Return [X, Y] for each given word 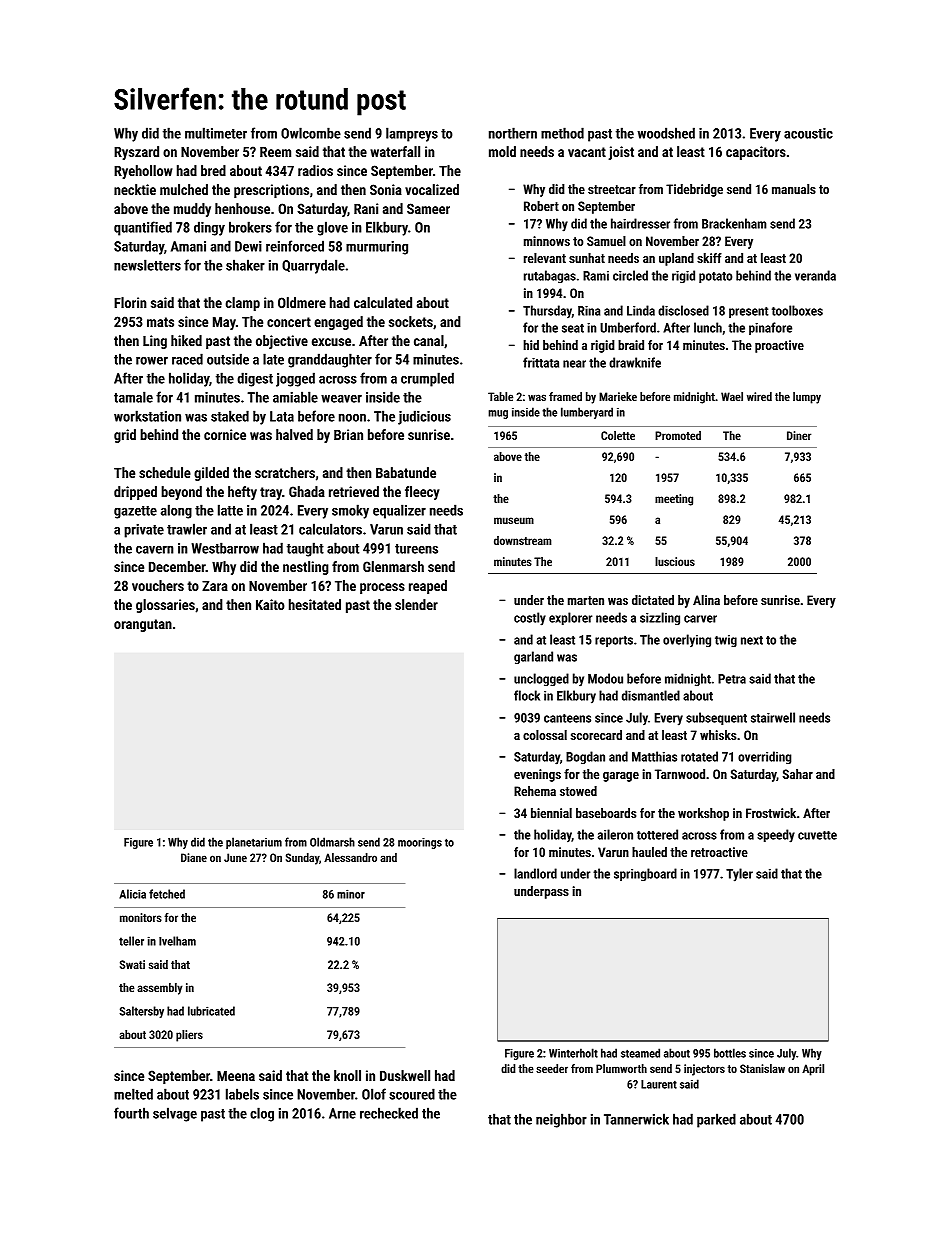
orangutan [143, 625]
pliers [189, 1036]
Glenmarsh [393, 566]
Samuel [606, 241]
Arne [342, 1113]
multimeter [216, 133]
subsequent [716, 718]
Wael [732, 396]
